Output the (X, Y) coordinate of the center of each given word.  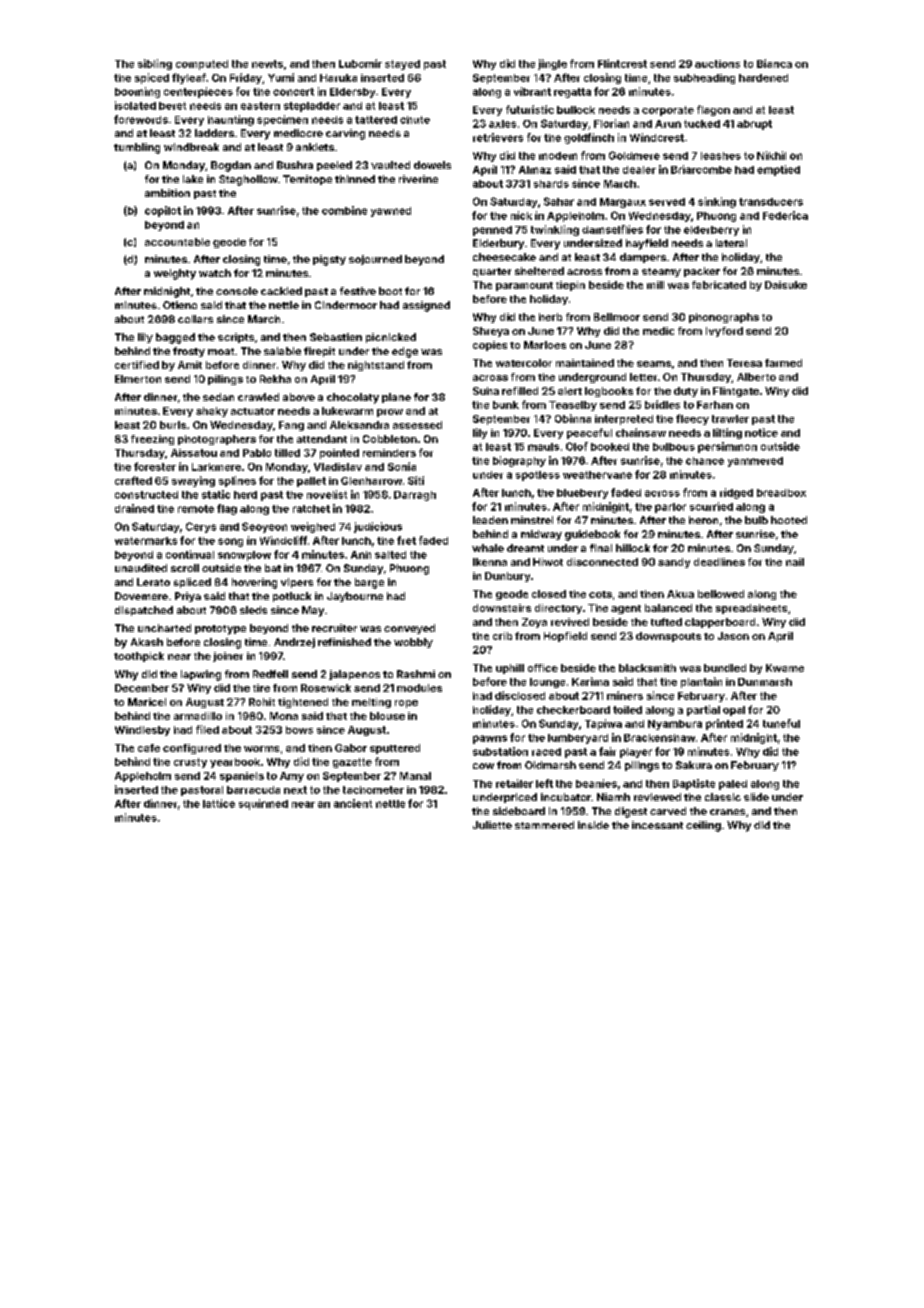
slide (756, 797)
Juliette (492, 825)
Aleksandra (359, 425)
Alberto (756, 377)
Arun (668, 124)
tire (261, 688)
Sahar (559, 201)
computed (202, 65)
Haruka (338, 78)
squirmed (263, 804)
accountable (177, 242)
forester (155, 466)
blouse (387, 716)
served (667, 202)
